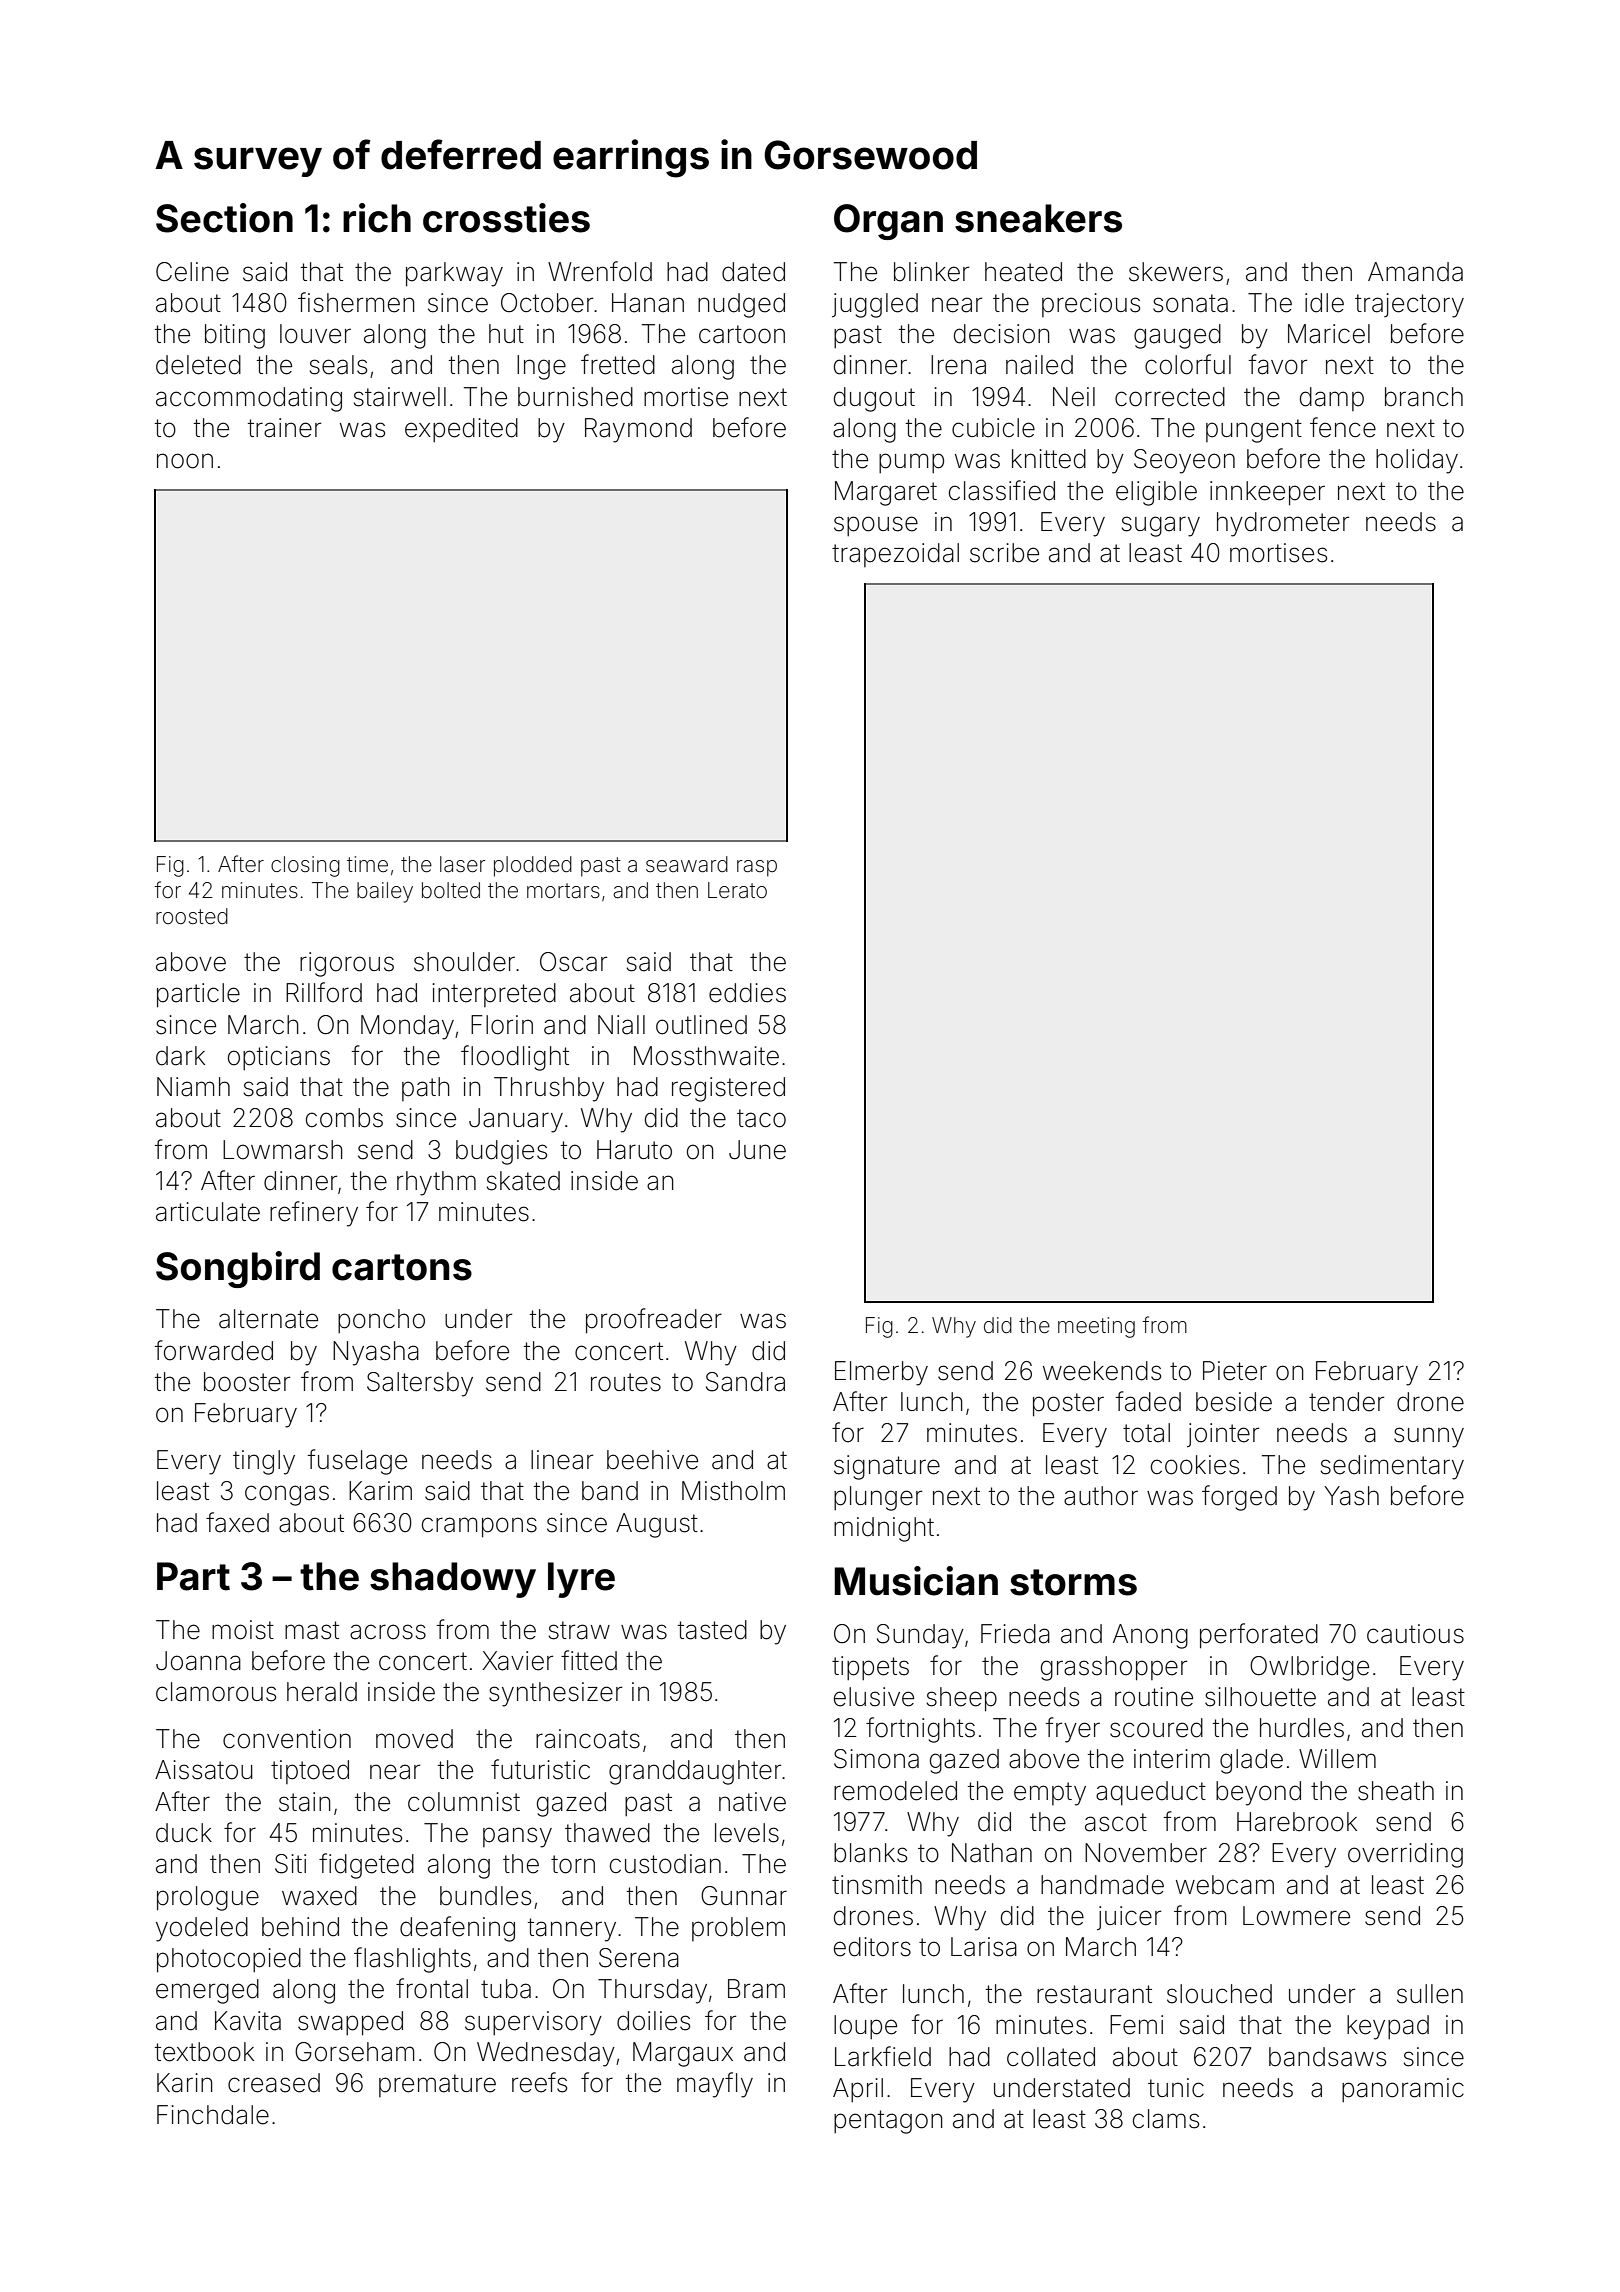 The image size is (1620, 2292). What do you see at coordinates (268, 1319) in the screenshot?
I see `alternate` at bounding box center [268, 1319].
